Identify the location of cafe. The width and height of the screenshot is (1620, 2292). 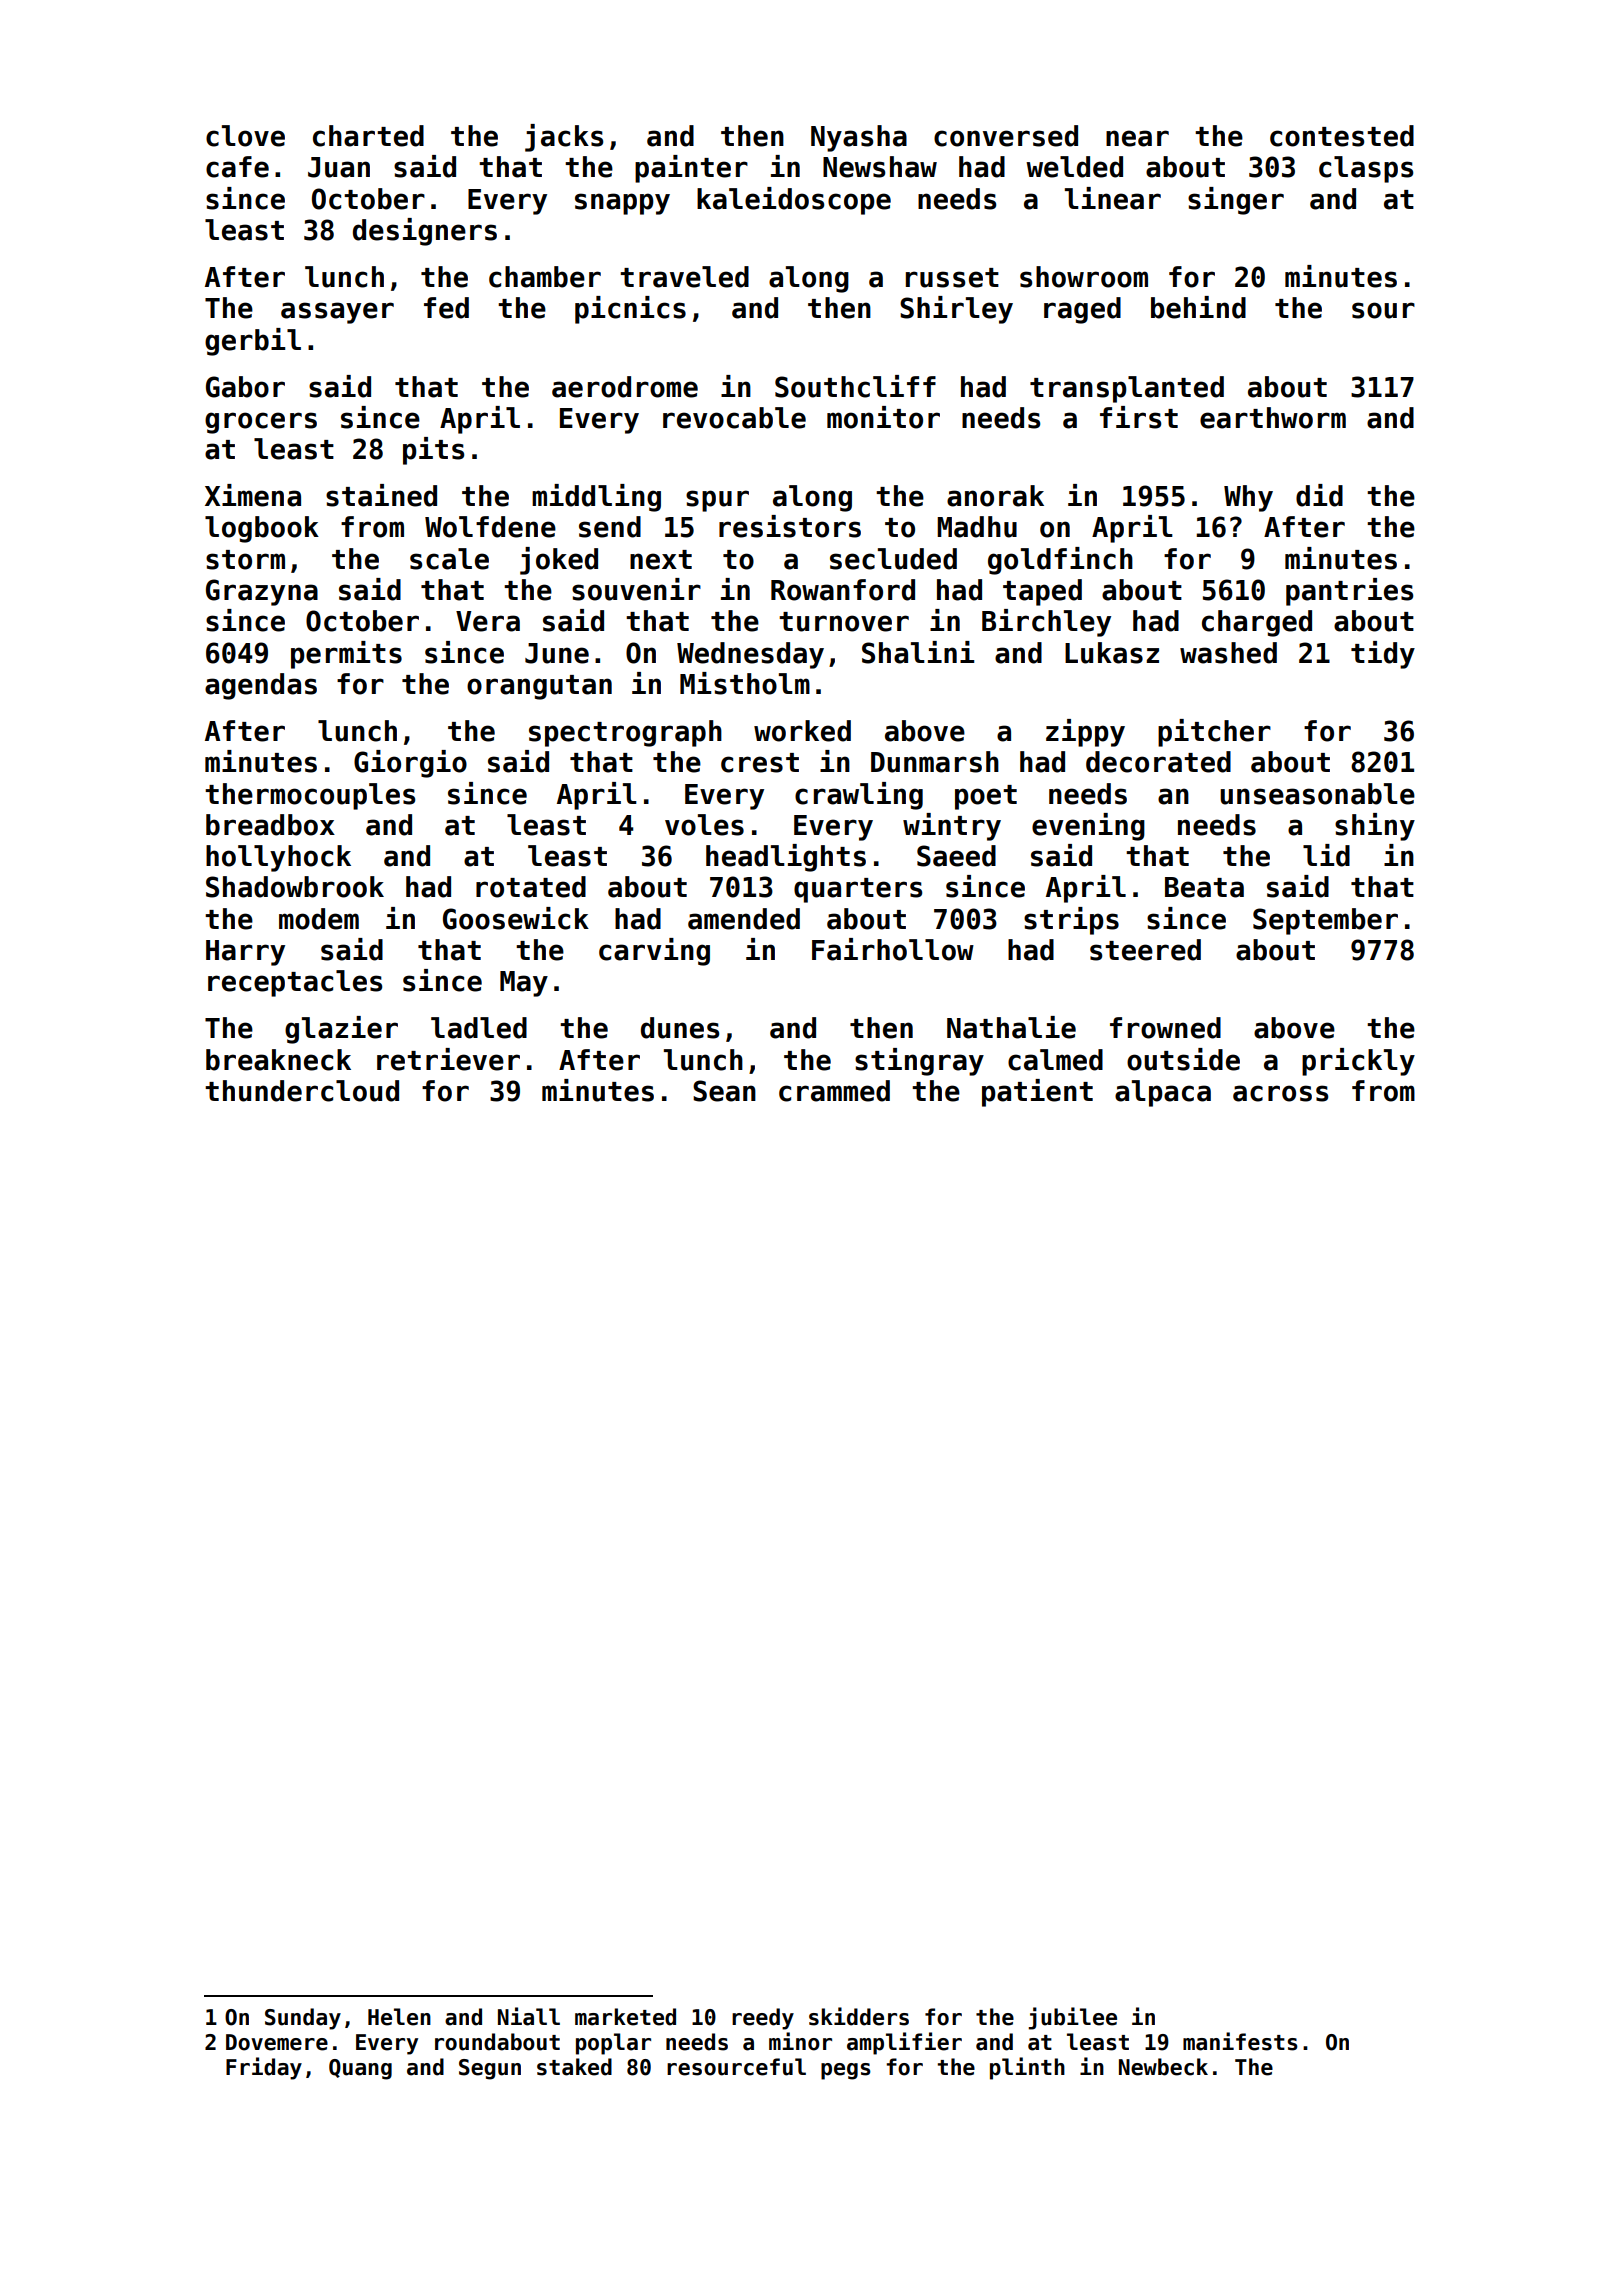
(237, 167).
